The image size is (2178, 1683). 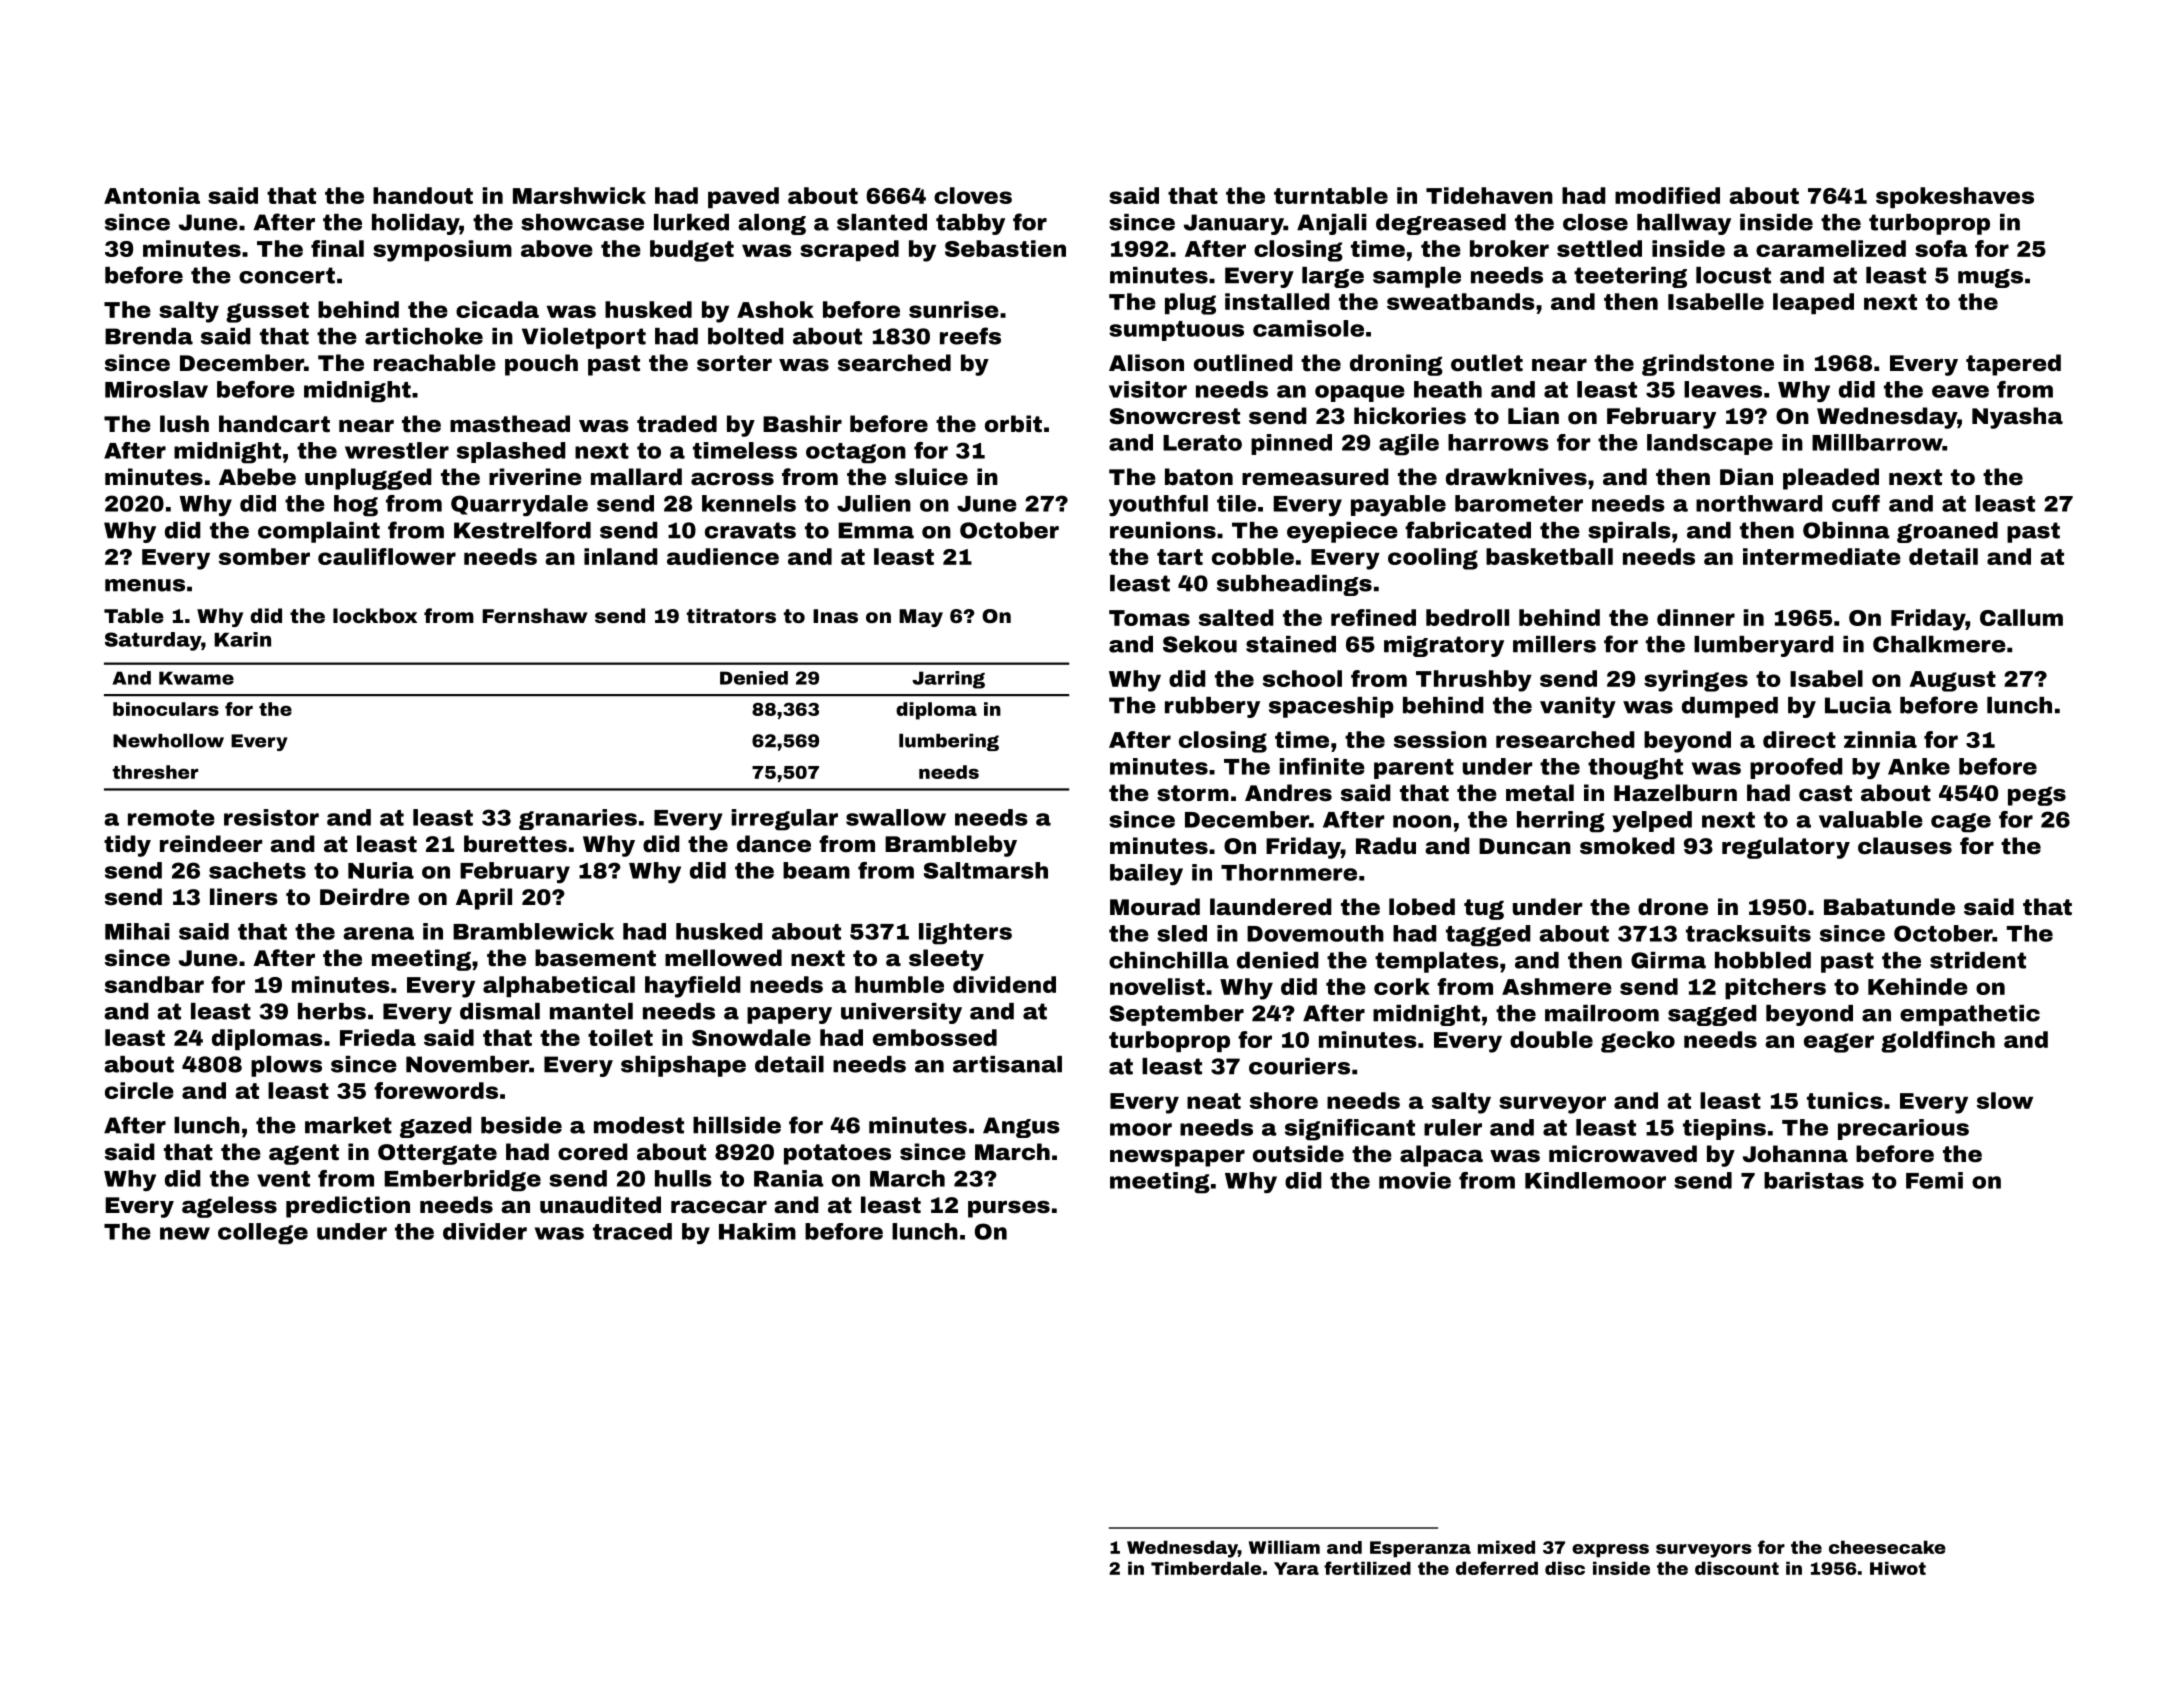 What do you see at coordinates (1934, 1180) in the screenshot?
I see `Femi` at bounding box center [1934, 1180].
